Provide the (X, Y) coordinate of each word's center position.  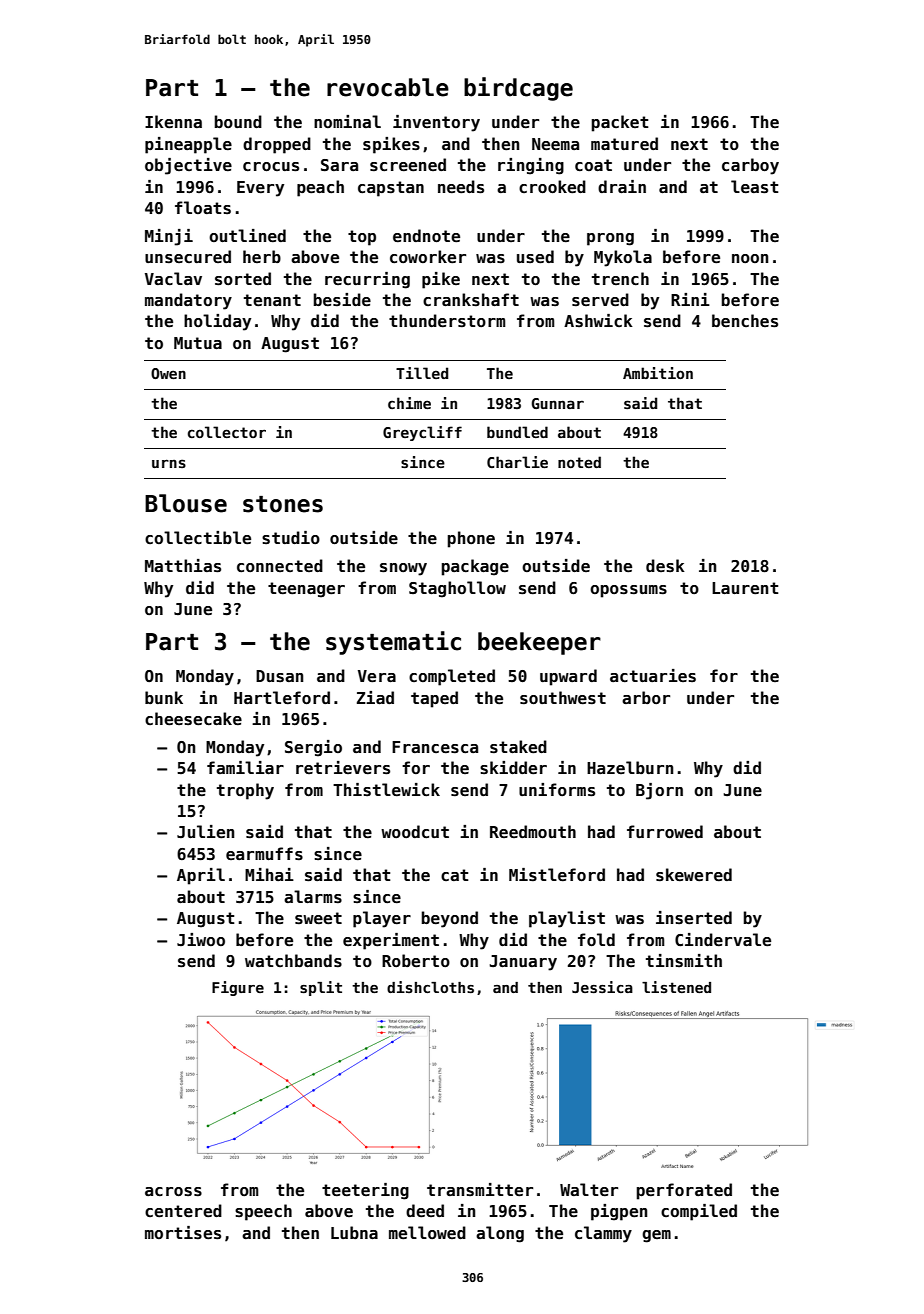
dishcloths (430, 987)
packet (620, 123)
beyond (450, 919)
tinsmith (684, 961)
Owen (168, 373)
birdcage (518, 89)
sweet (318, 918)
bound (238, 121)
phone (471, 539)
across (173, 1192)
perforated (684, 1191)
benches (745, 321)
